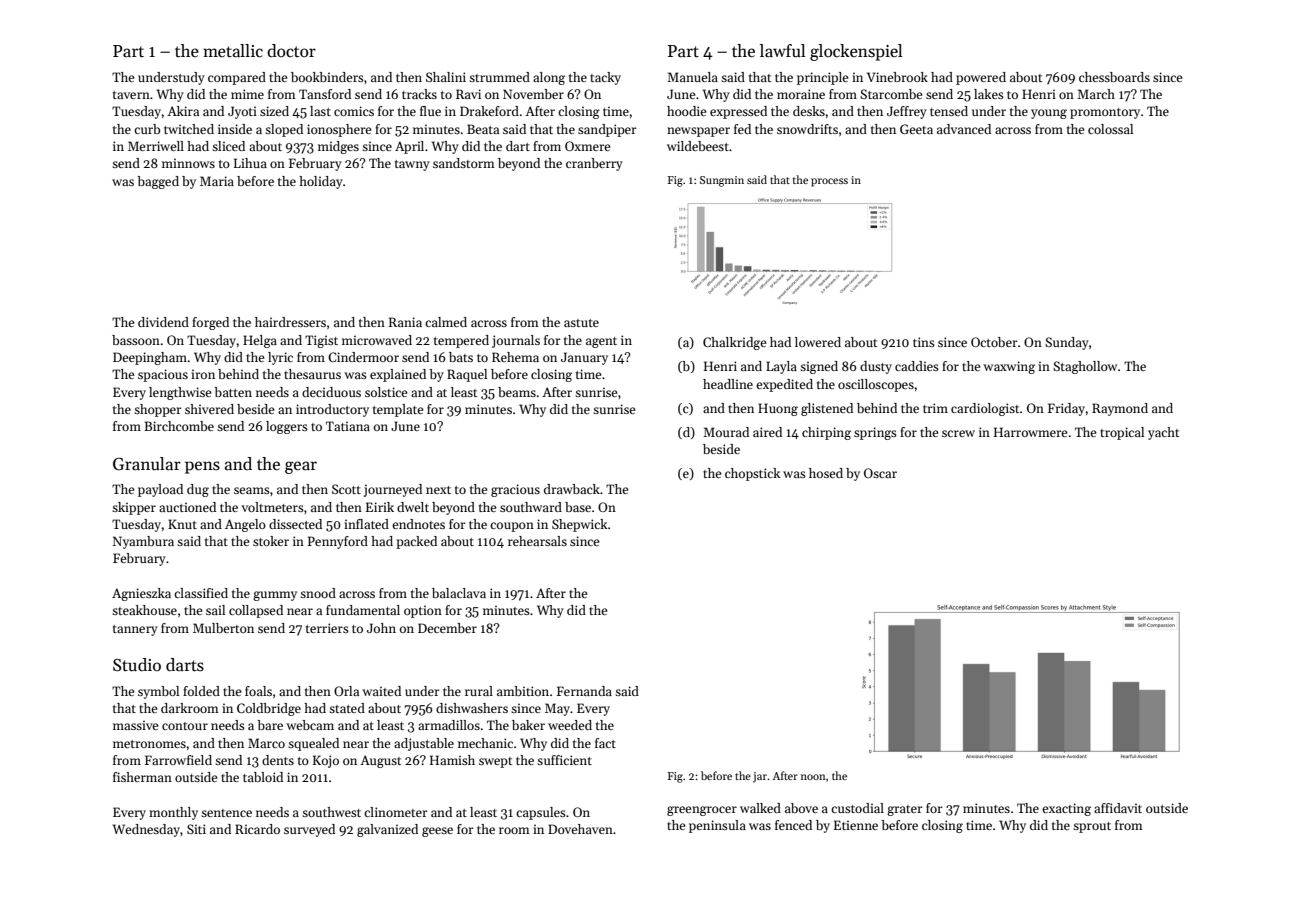 The image size is (1308, 924). What do you see at coordinates (1122, 433) in the screenshot?
I see `tropical` at bounding box center [1122, 433].
